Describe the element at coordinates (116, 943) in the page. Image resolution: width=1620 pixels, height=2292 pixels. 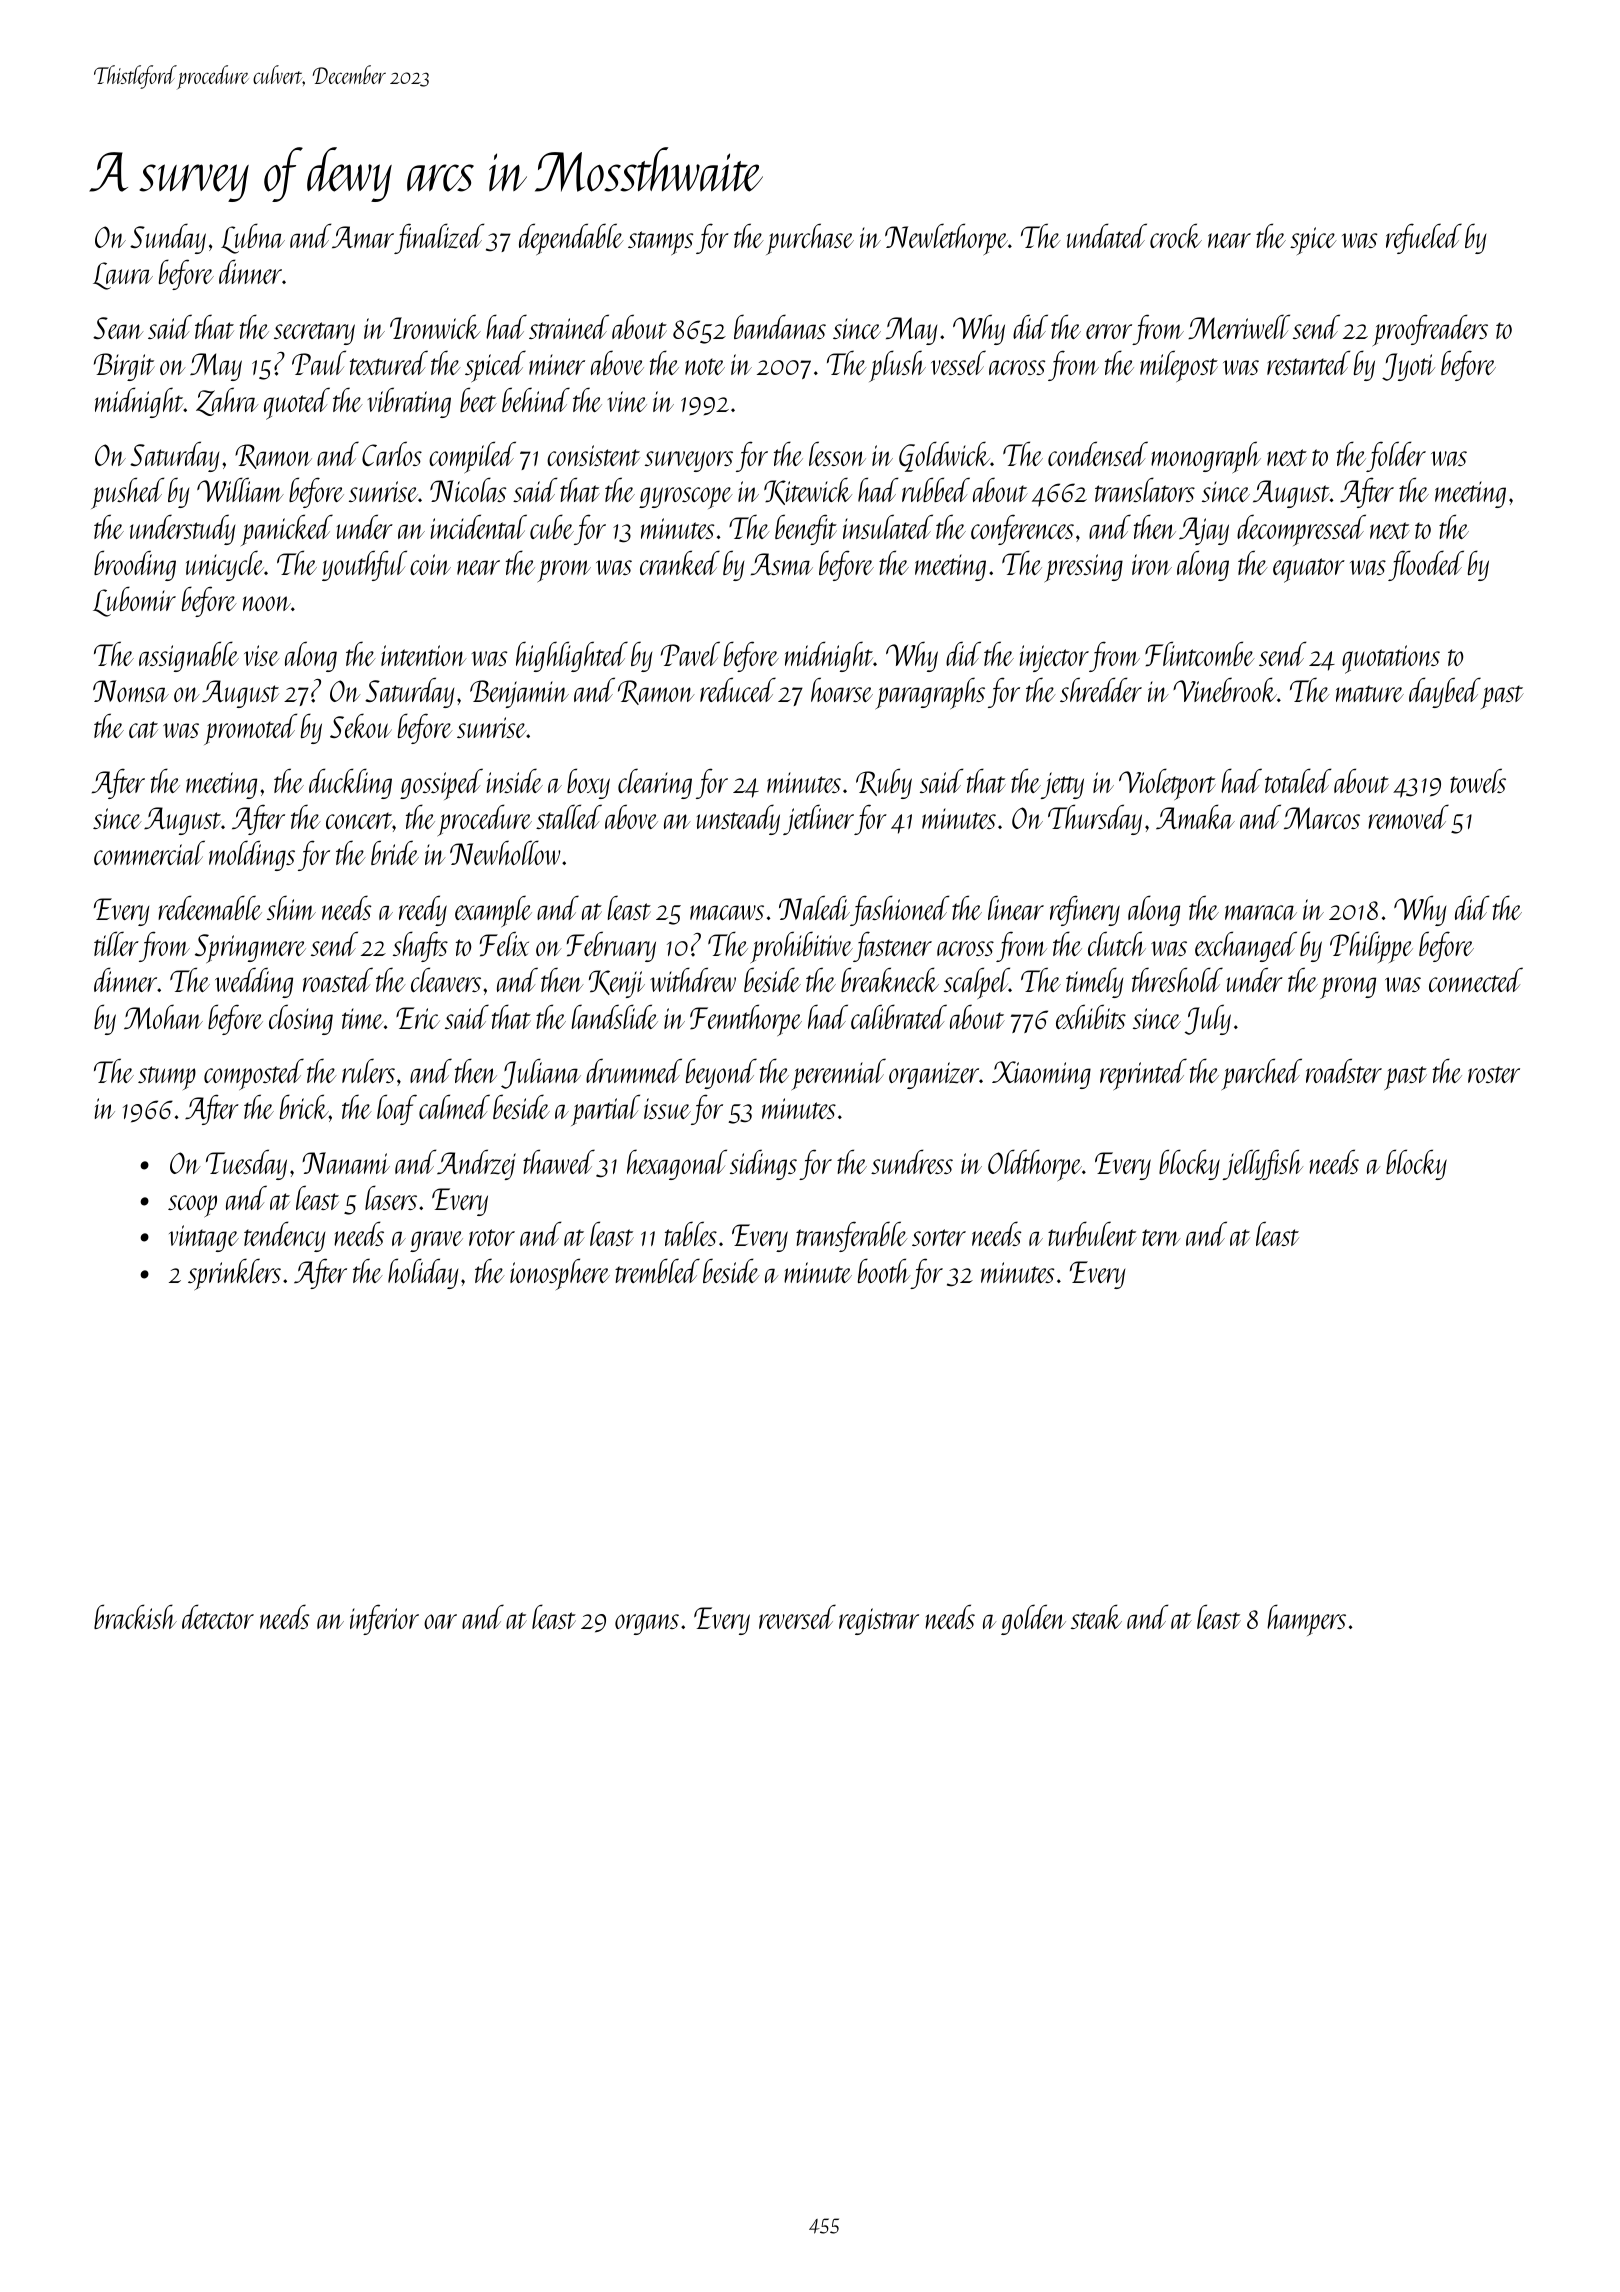
I see `tiller` at that location.
